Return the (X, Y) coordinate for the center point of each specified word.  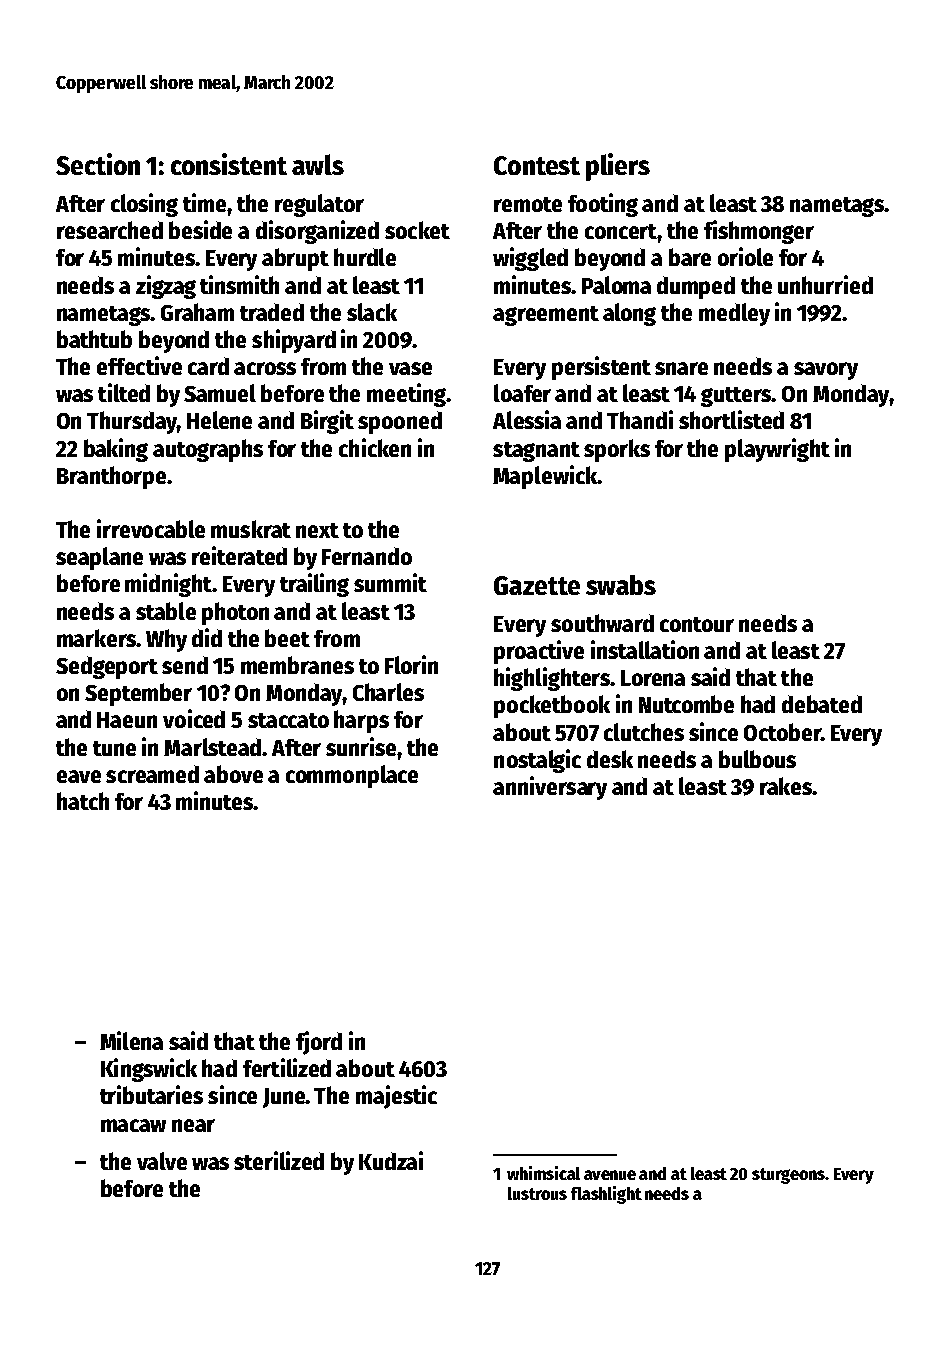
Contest (537, 165)
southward (602, 623)
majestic (396, 1097)
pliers (618, 167)
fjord (319, 1043)
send (185, 665)
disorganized (317, 232)
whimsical (543, 1173)
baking (116, 450)
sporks (617, 450)
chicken (375, 447)
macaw (133, 1125)
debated (822, 704)
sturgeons (789, 1176)
